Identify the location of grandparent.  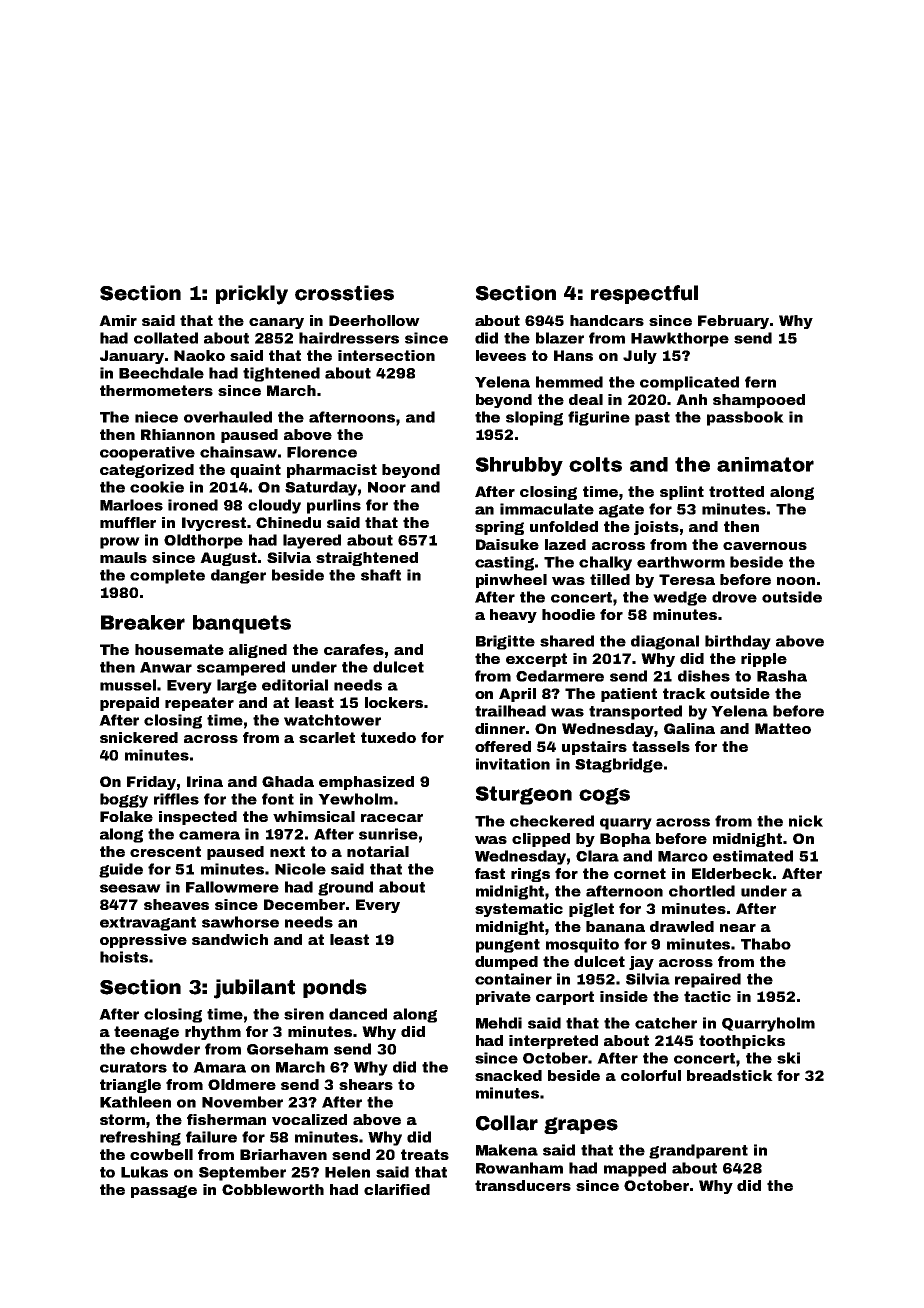
(698, 1151).
